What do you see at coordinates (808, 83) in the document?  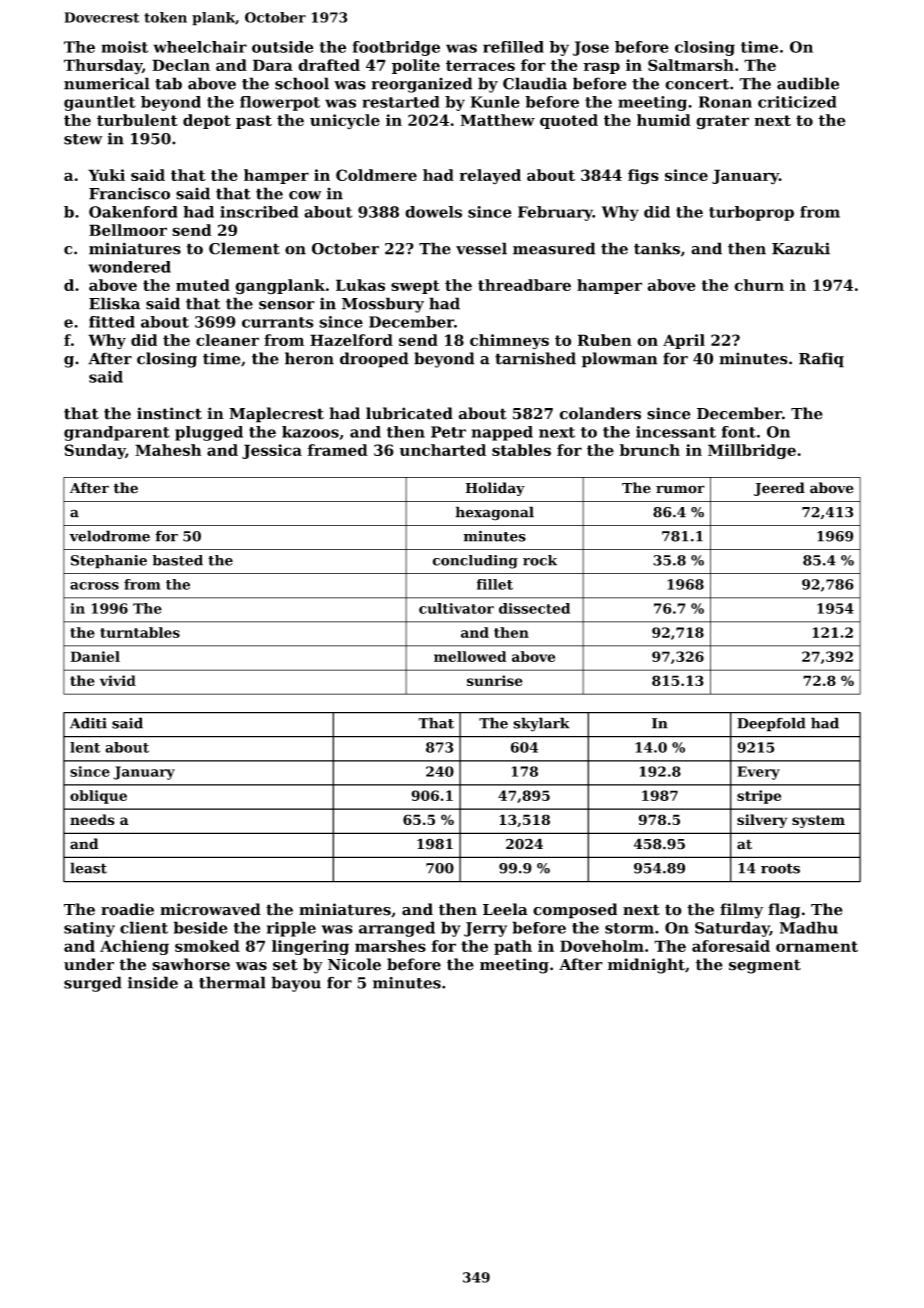 I see `audible` at bounding box center [808, 83].
